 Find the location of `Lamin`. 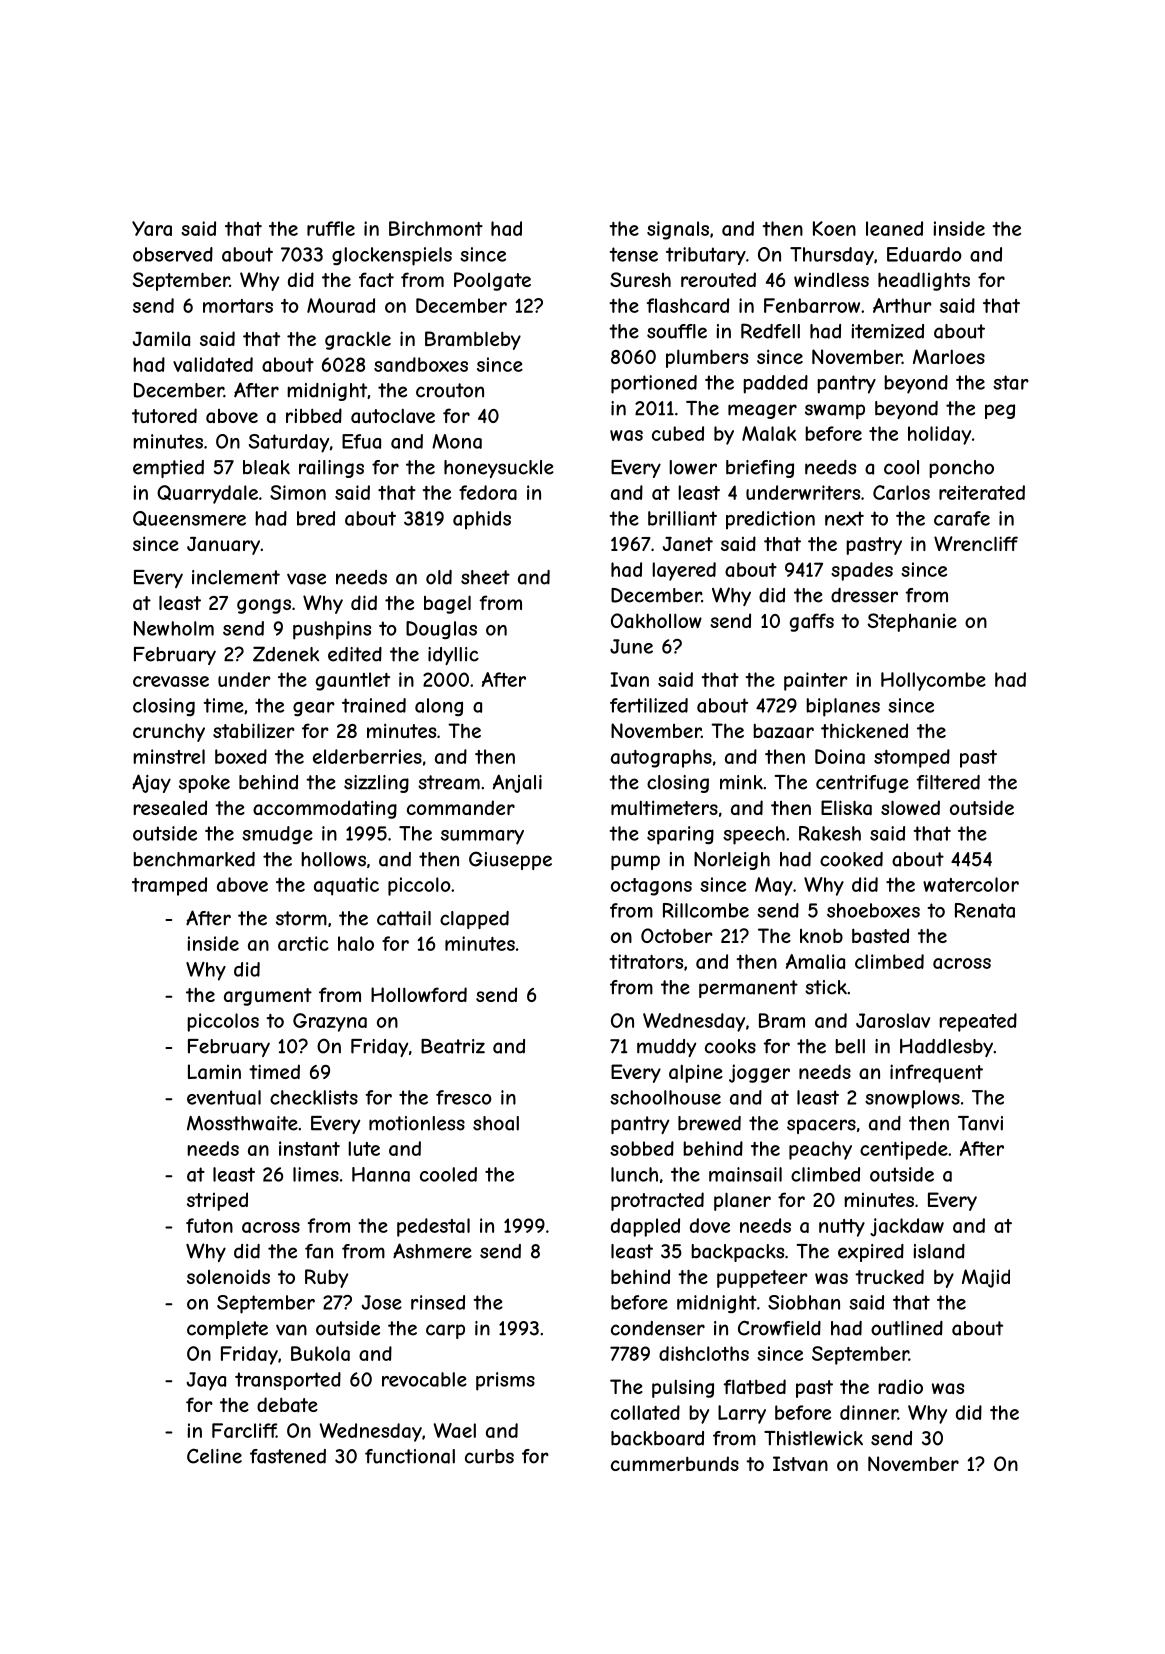

Lamin is located at coordinates (214, 1072).
